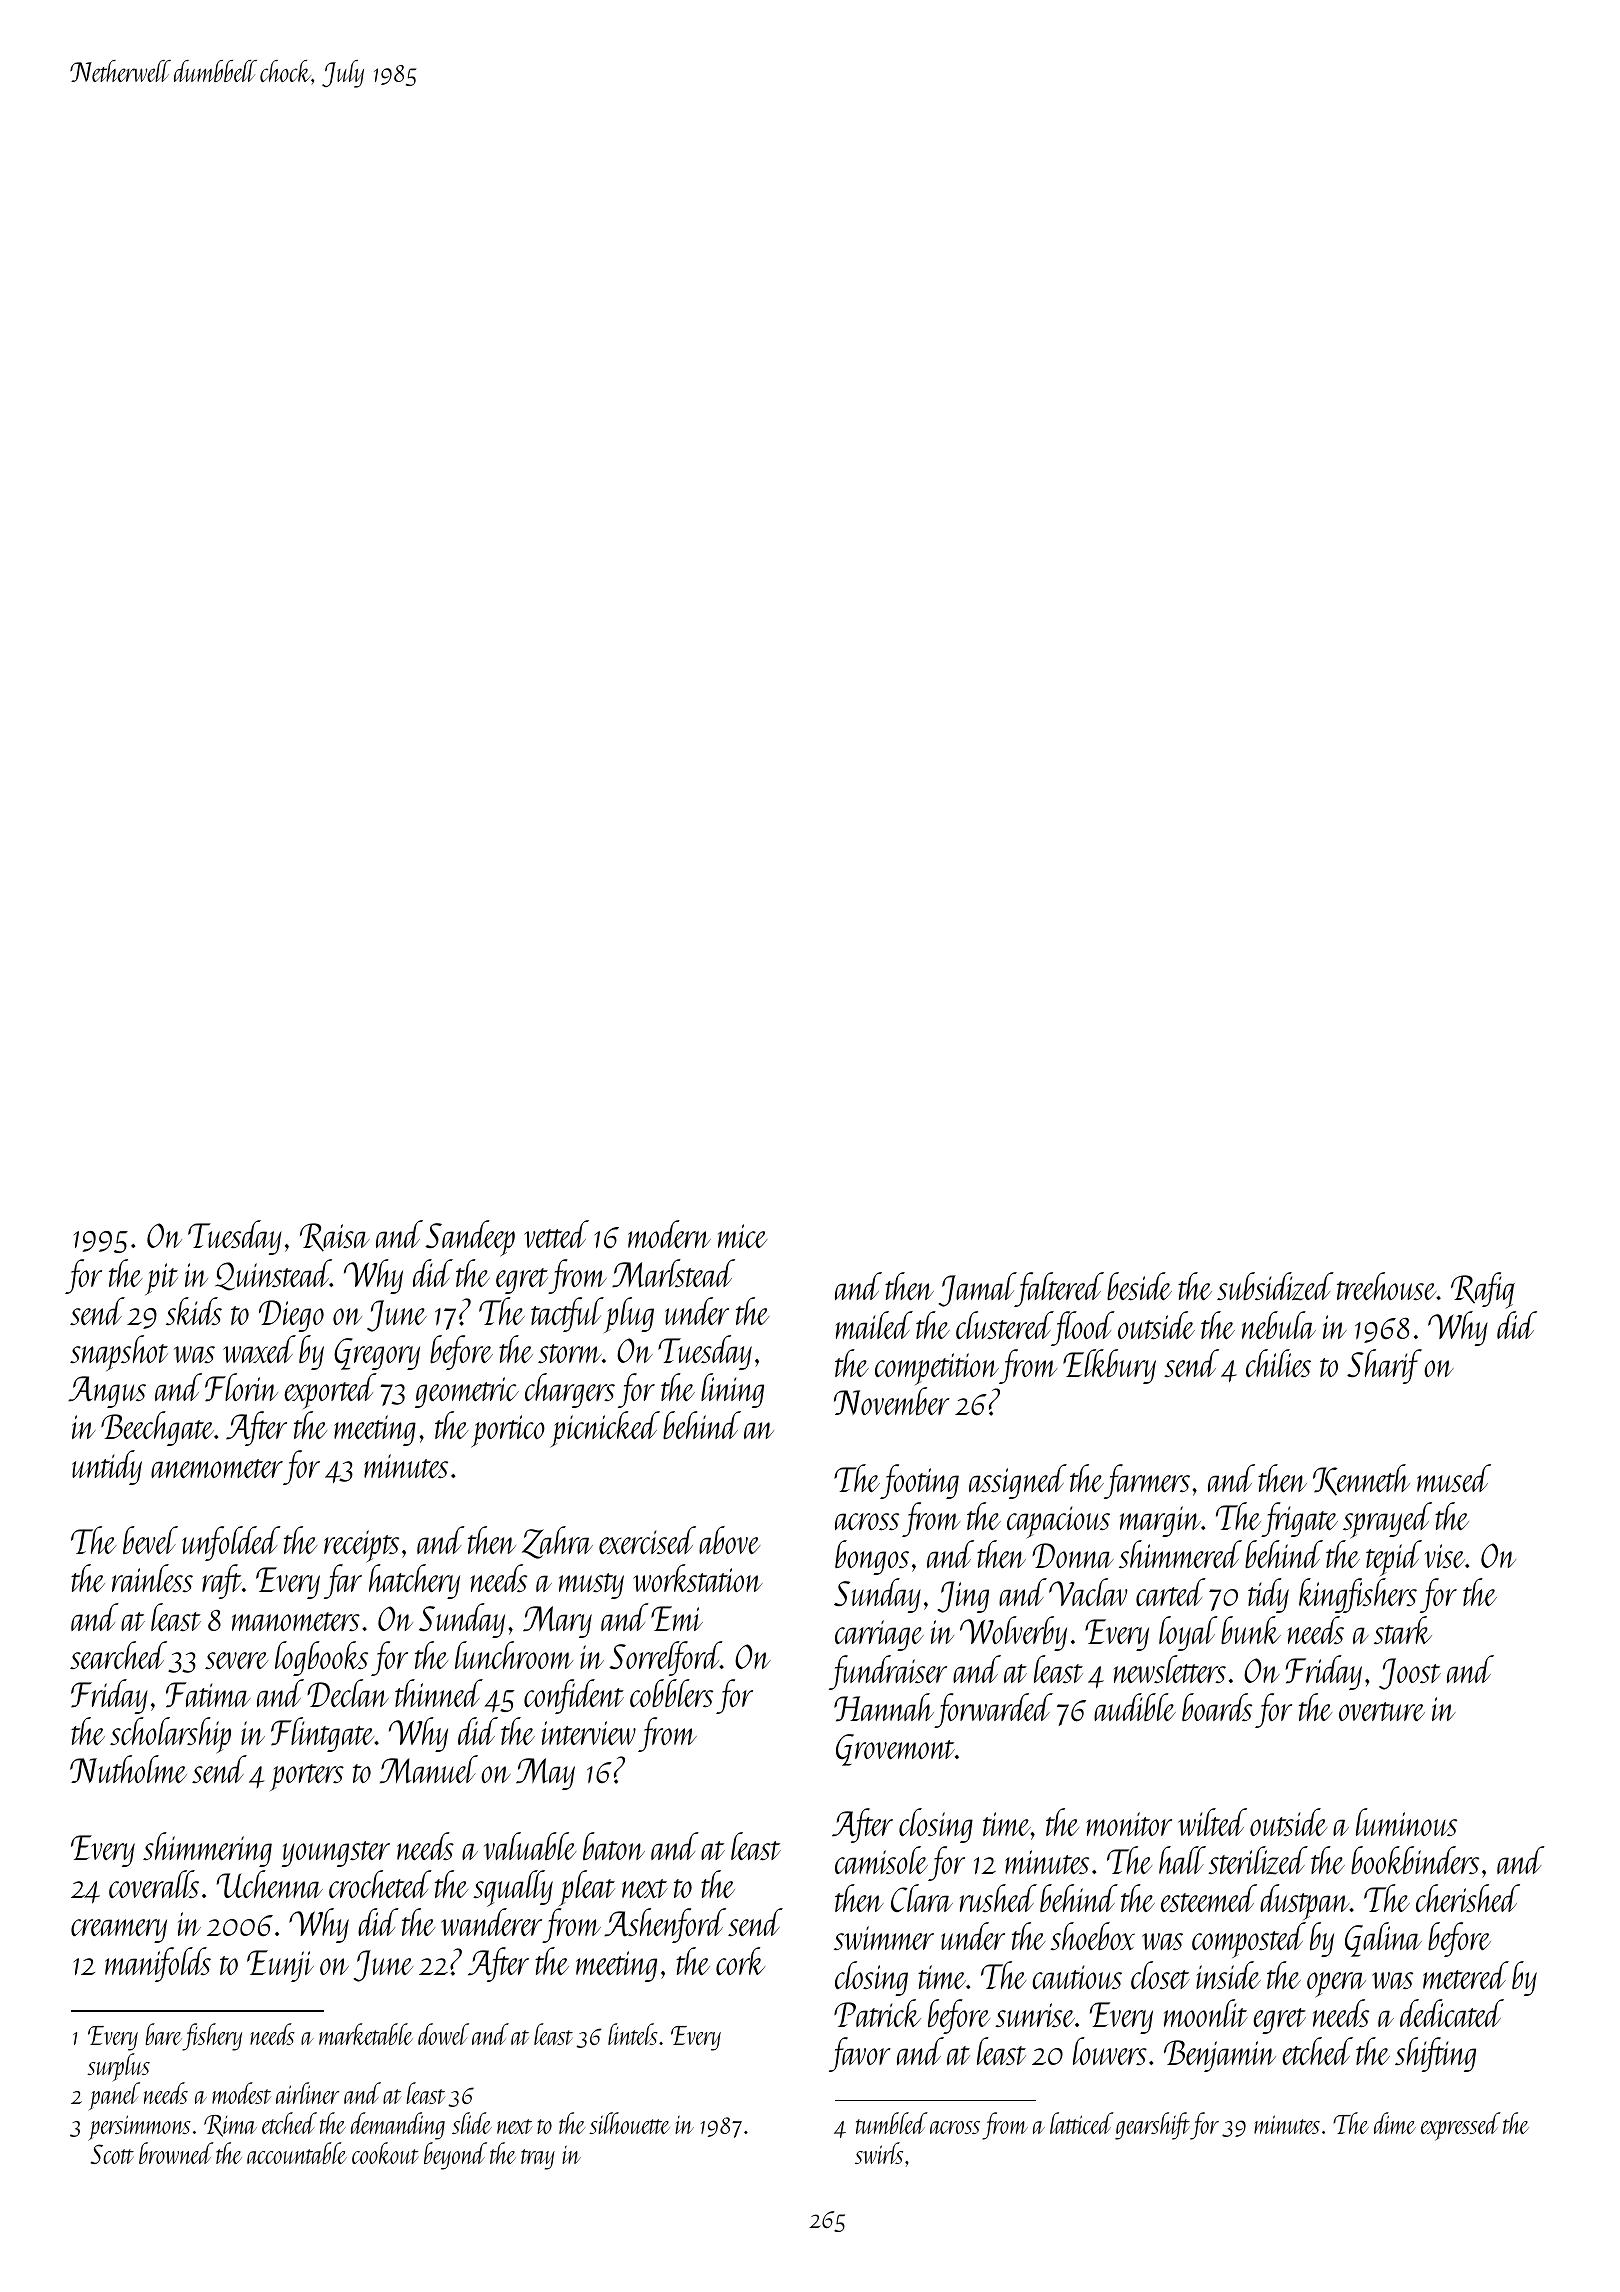  Describe the element at coordinates (1139, 1286) in the document. I see `beside` at that location.
